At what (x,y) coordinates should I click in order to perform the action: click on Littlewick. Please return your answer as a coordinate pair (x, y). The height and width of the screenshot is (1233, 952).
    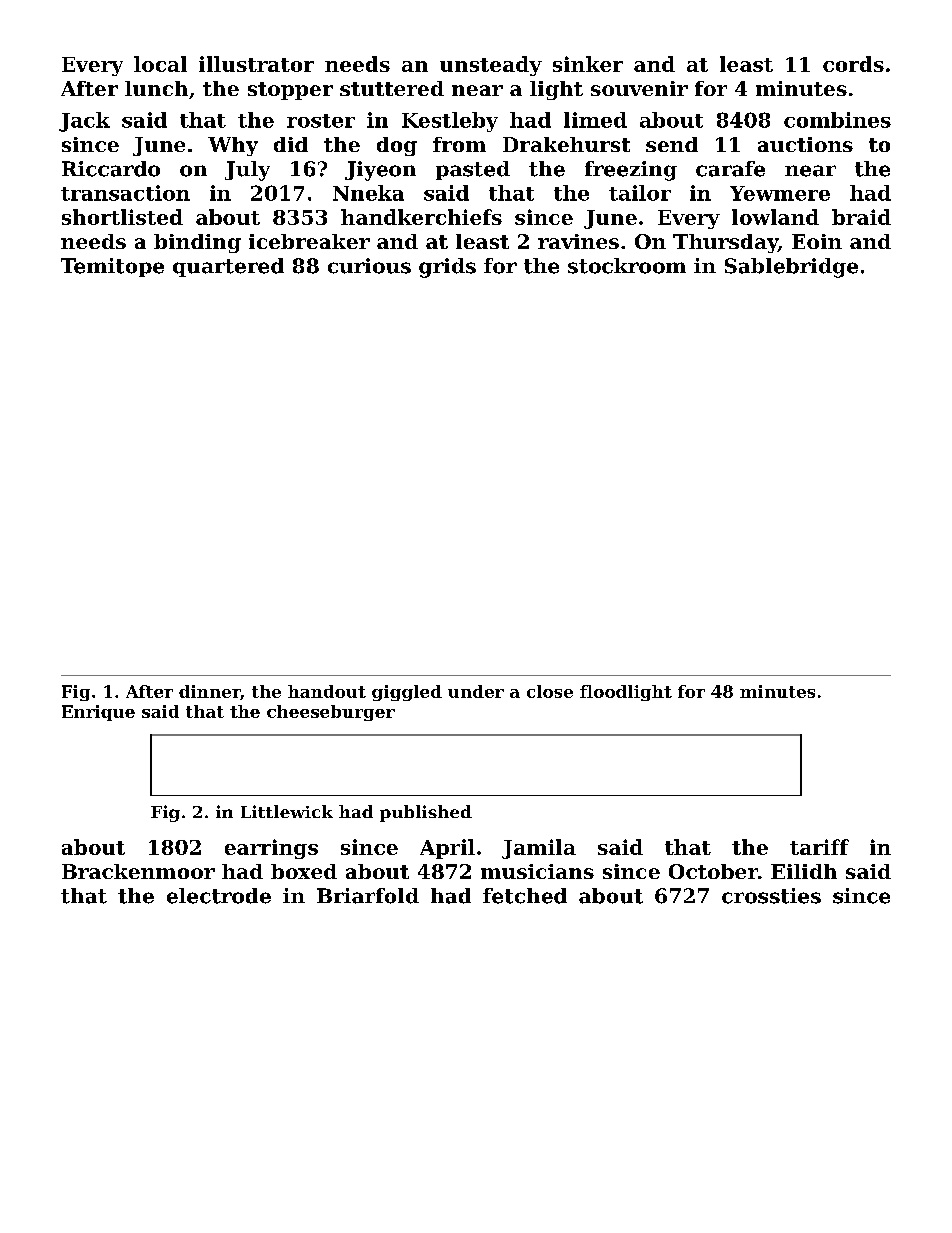
    Looking at the image, I should click on (287, 811).
